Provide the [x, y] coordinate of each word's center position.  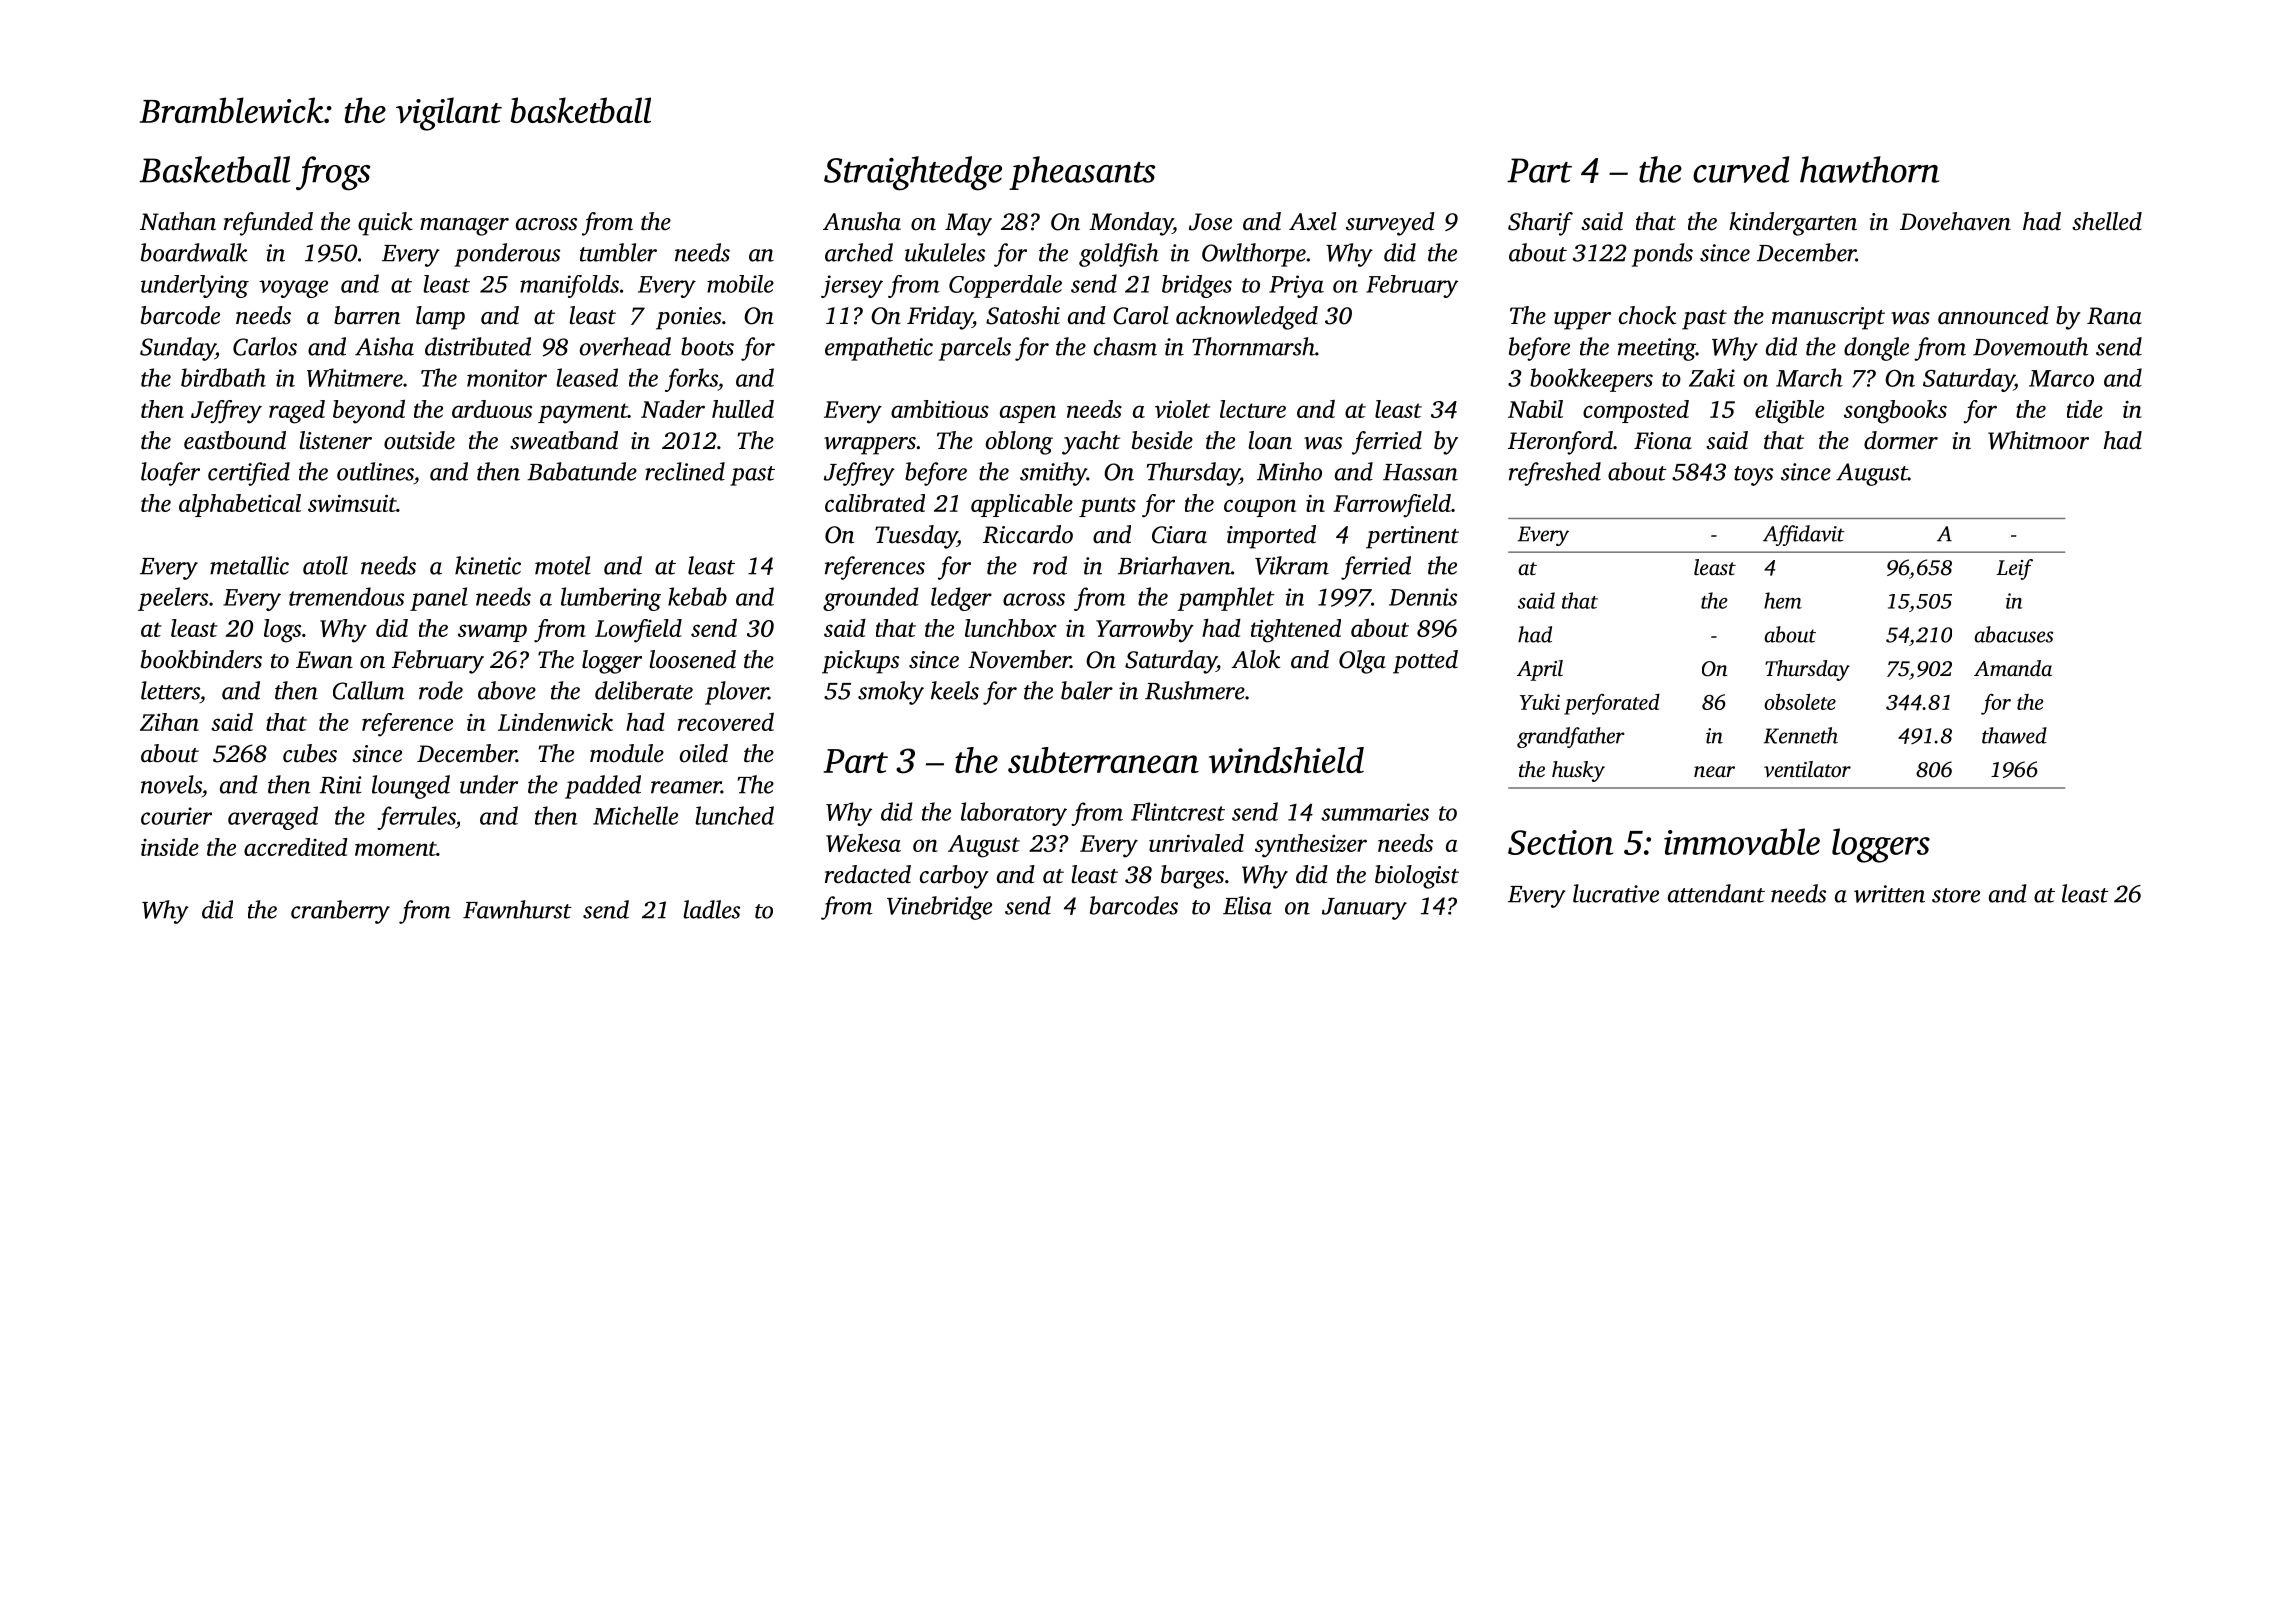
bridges [1197, 286]
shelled [2107, 221]
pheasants [1082, 173]
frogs [333, 173]
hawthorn [1869, 169]
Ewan [324, 660]
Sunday [178, 349]
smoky [891, 693]
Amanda [2013, 668]
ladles [711, 909]
